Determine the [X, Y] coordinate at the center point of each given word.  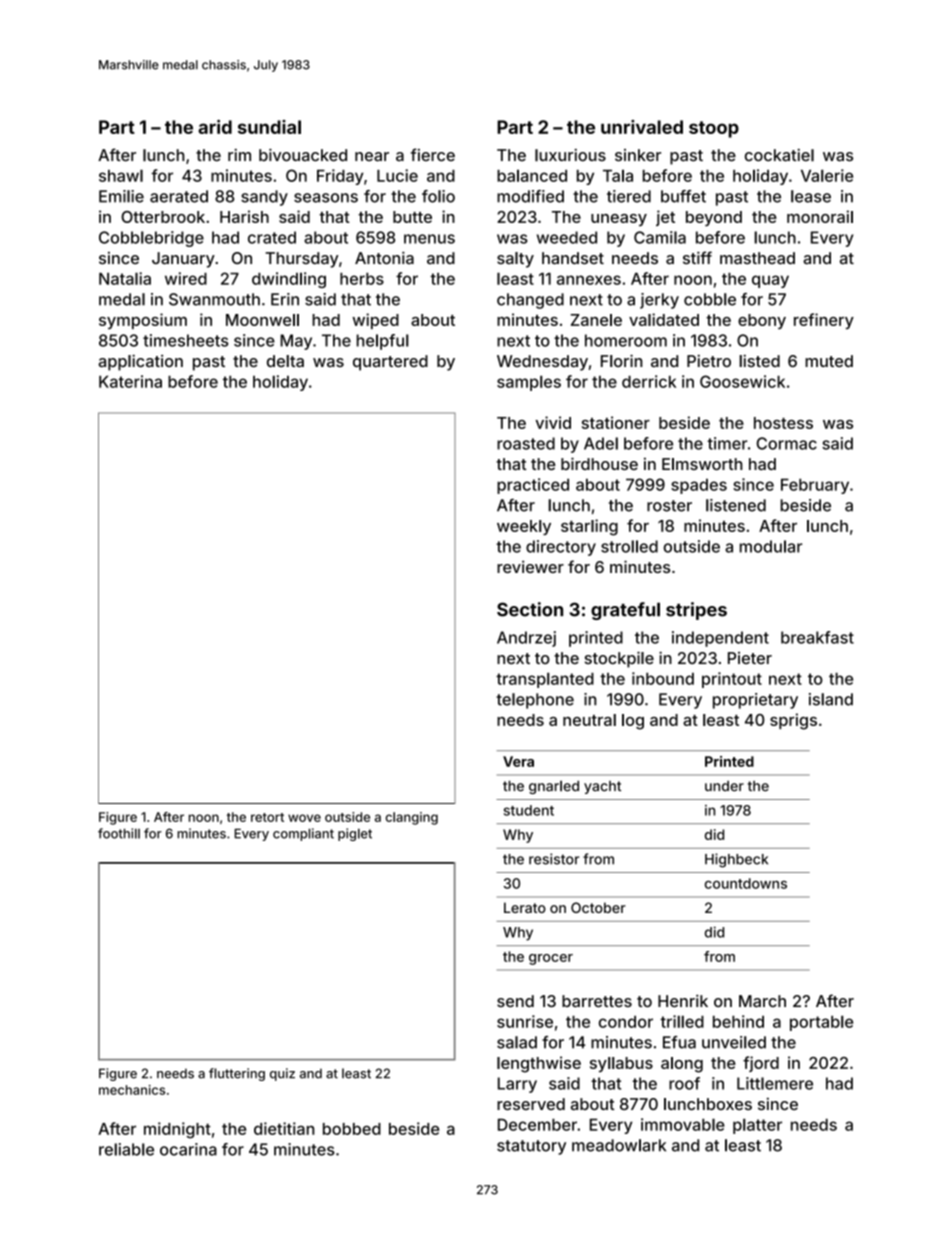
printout [732, 680]
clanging [412, 818]
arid [215, 127]
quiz [282, 1074]
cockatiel [779, 155]
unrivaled [642, 127]
